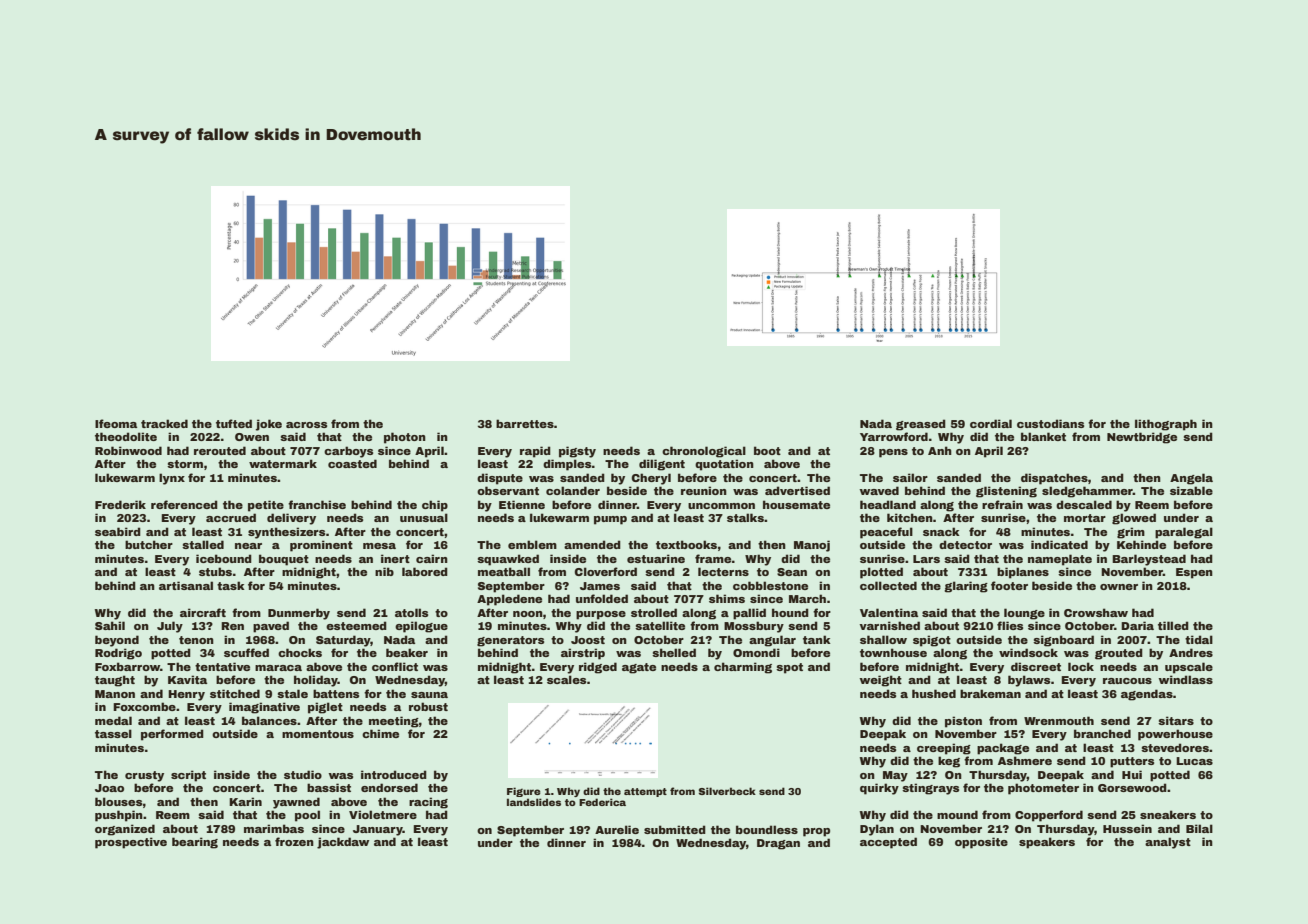 The image size is (1308, 924). What do you see at coordinates (1166, 425) in the document?
I see `lithograph` at bounding box center [1166, 425].
